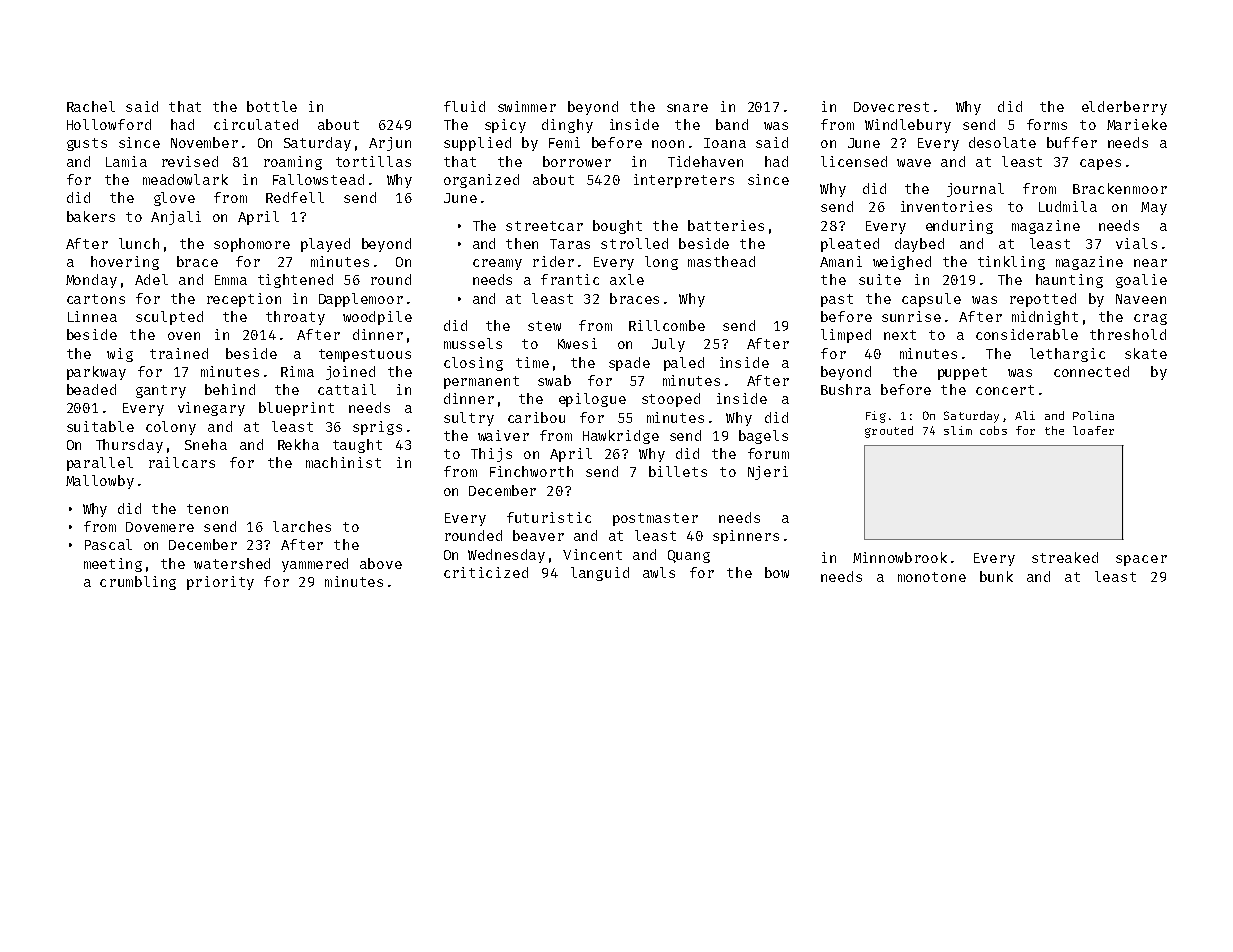  What do you see at coordinates (220, 583) in the image?
I see `priority` at bounding box center [220, 583].
